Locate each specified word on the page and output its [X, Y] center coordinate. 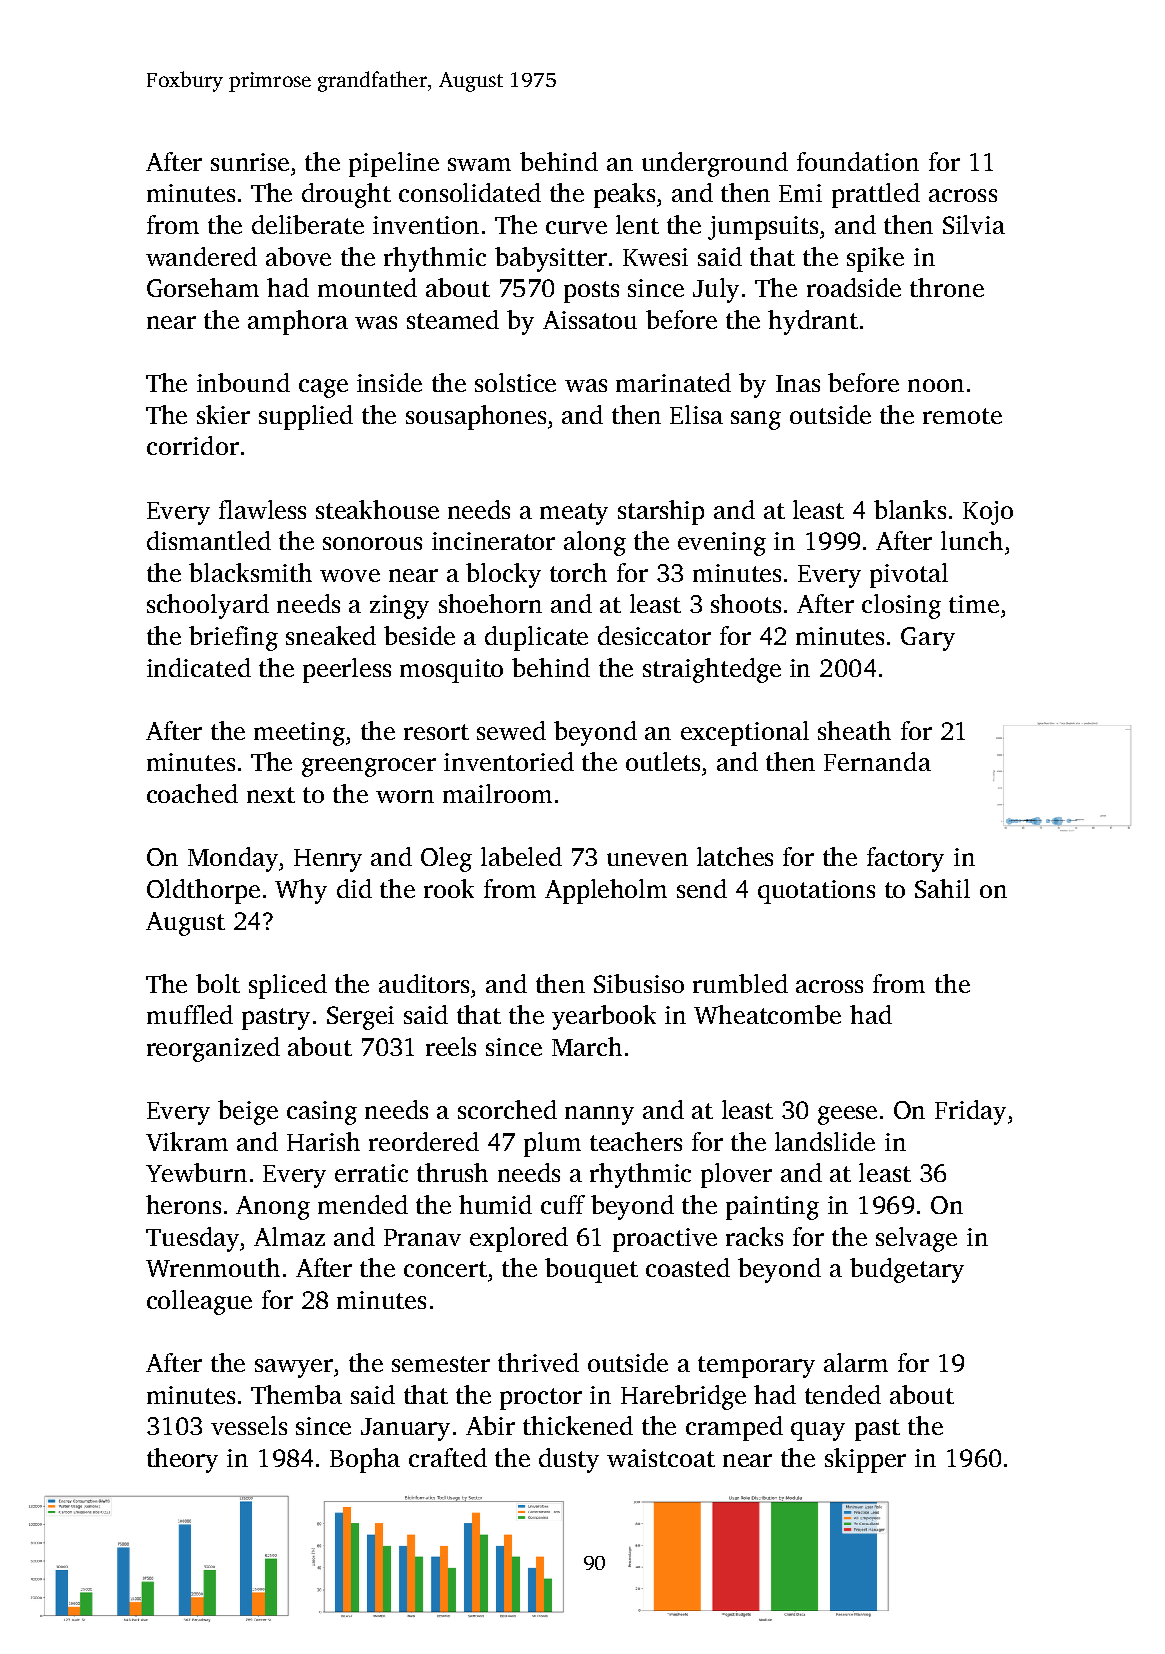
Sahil [942, 888]
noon [936, 385]
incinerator [493, 541]
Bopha [365, 1460]
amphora [298, 322]
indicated [199, 667]
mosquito [451, 671]
